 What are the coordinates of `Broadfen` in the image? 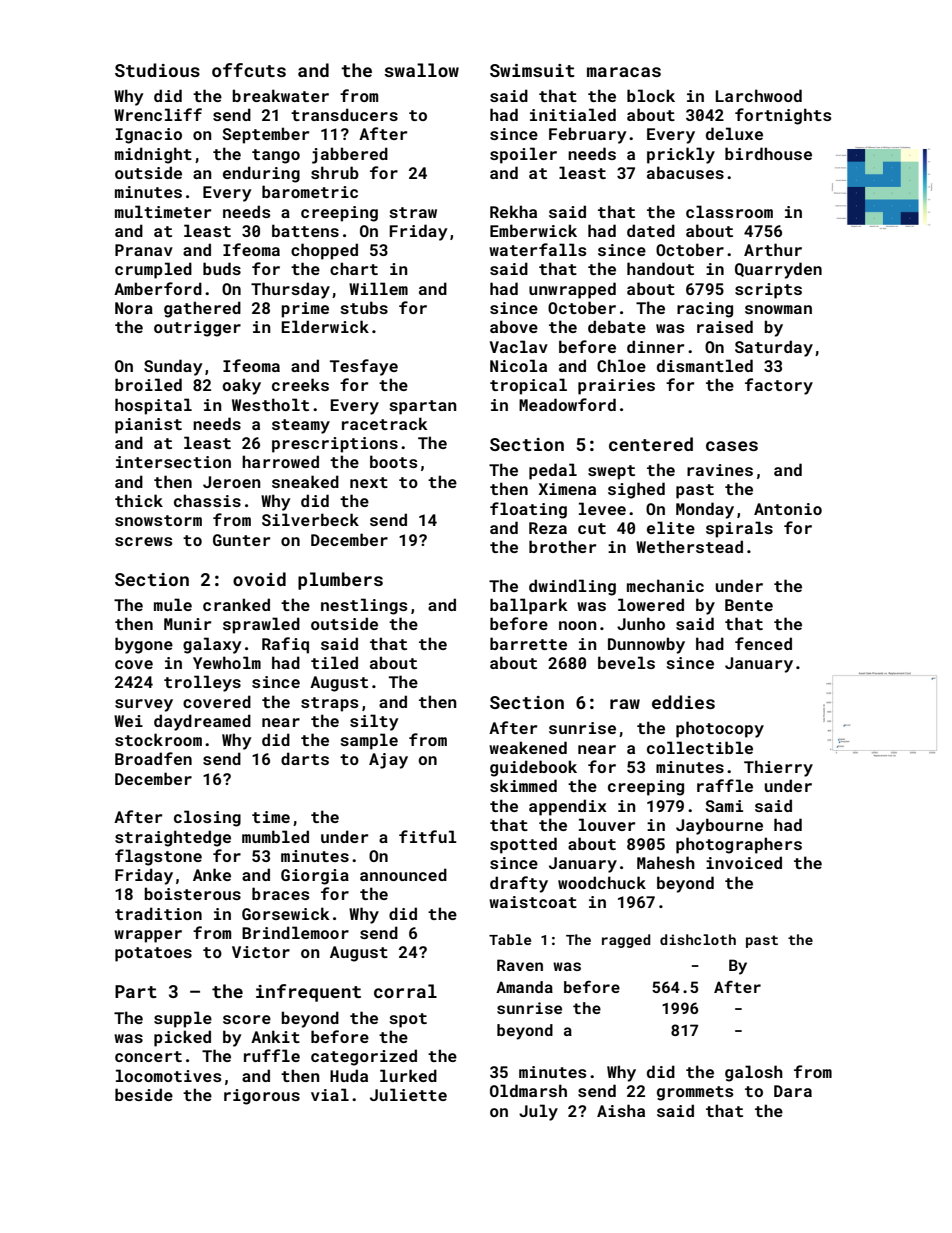 It's located at (153, 758).
